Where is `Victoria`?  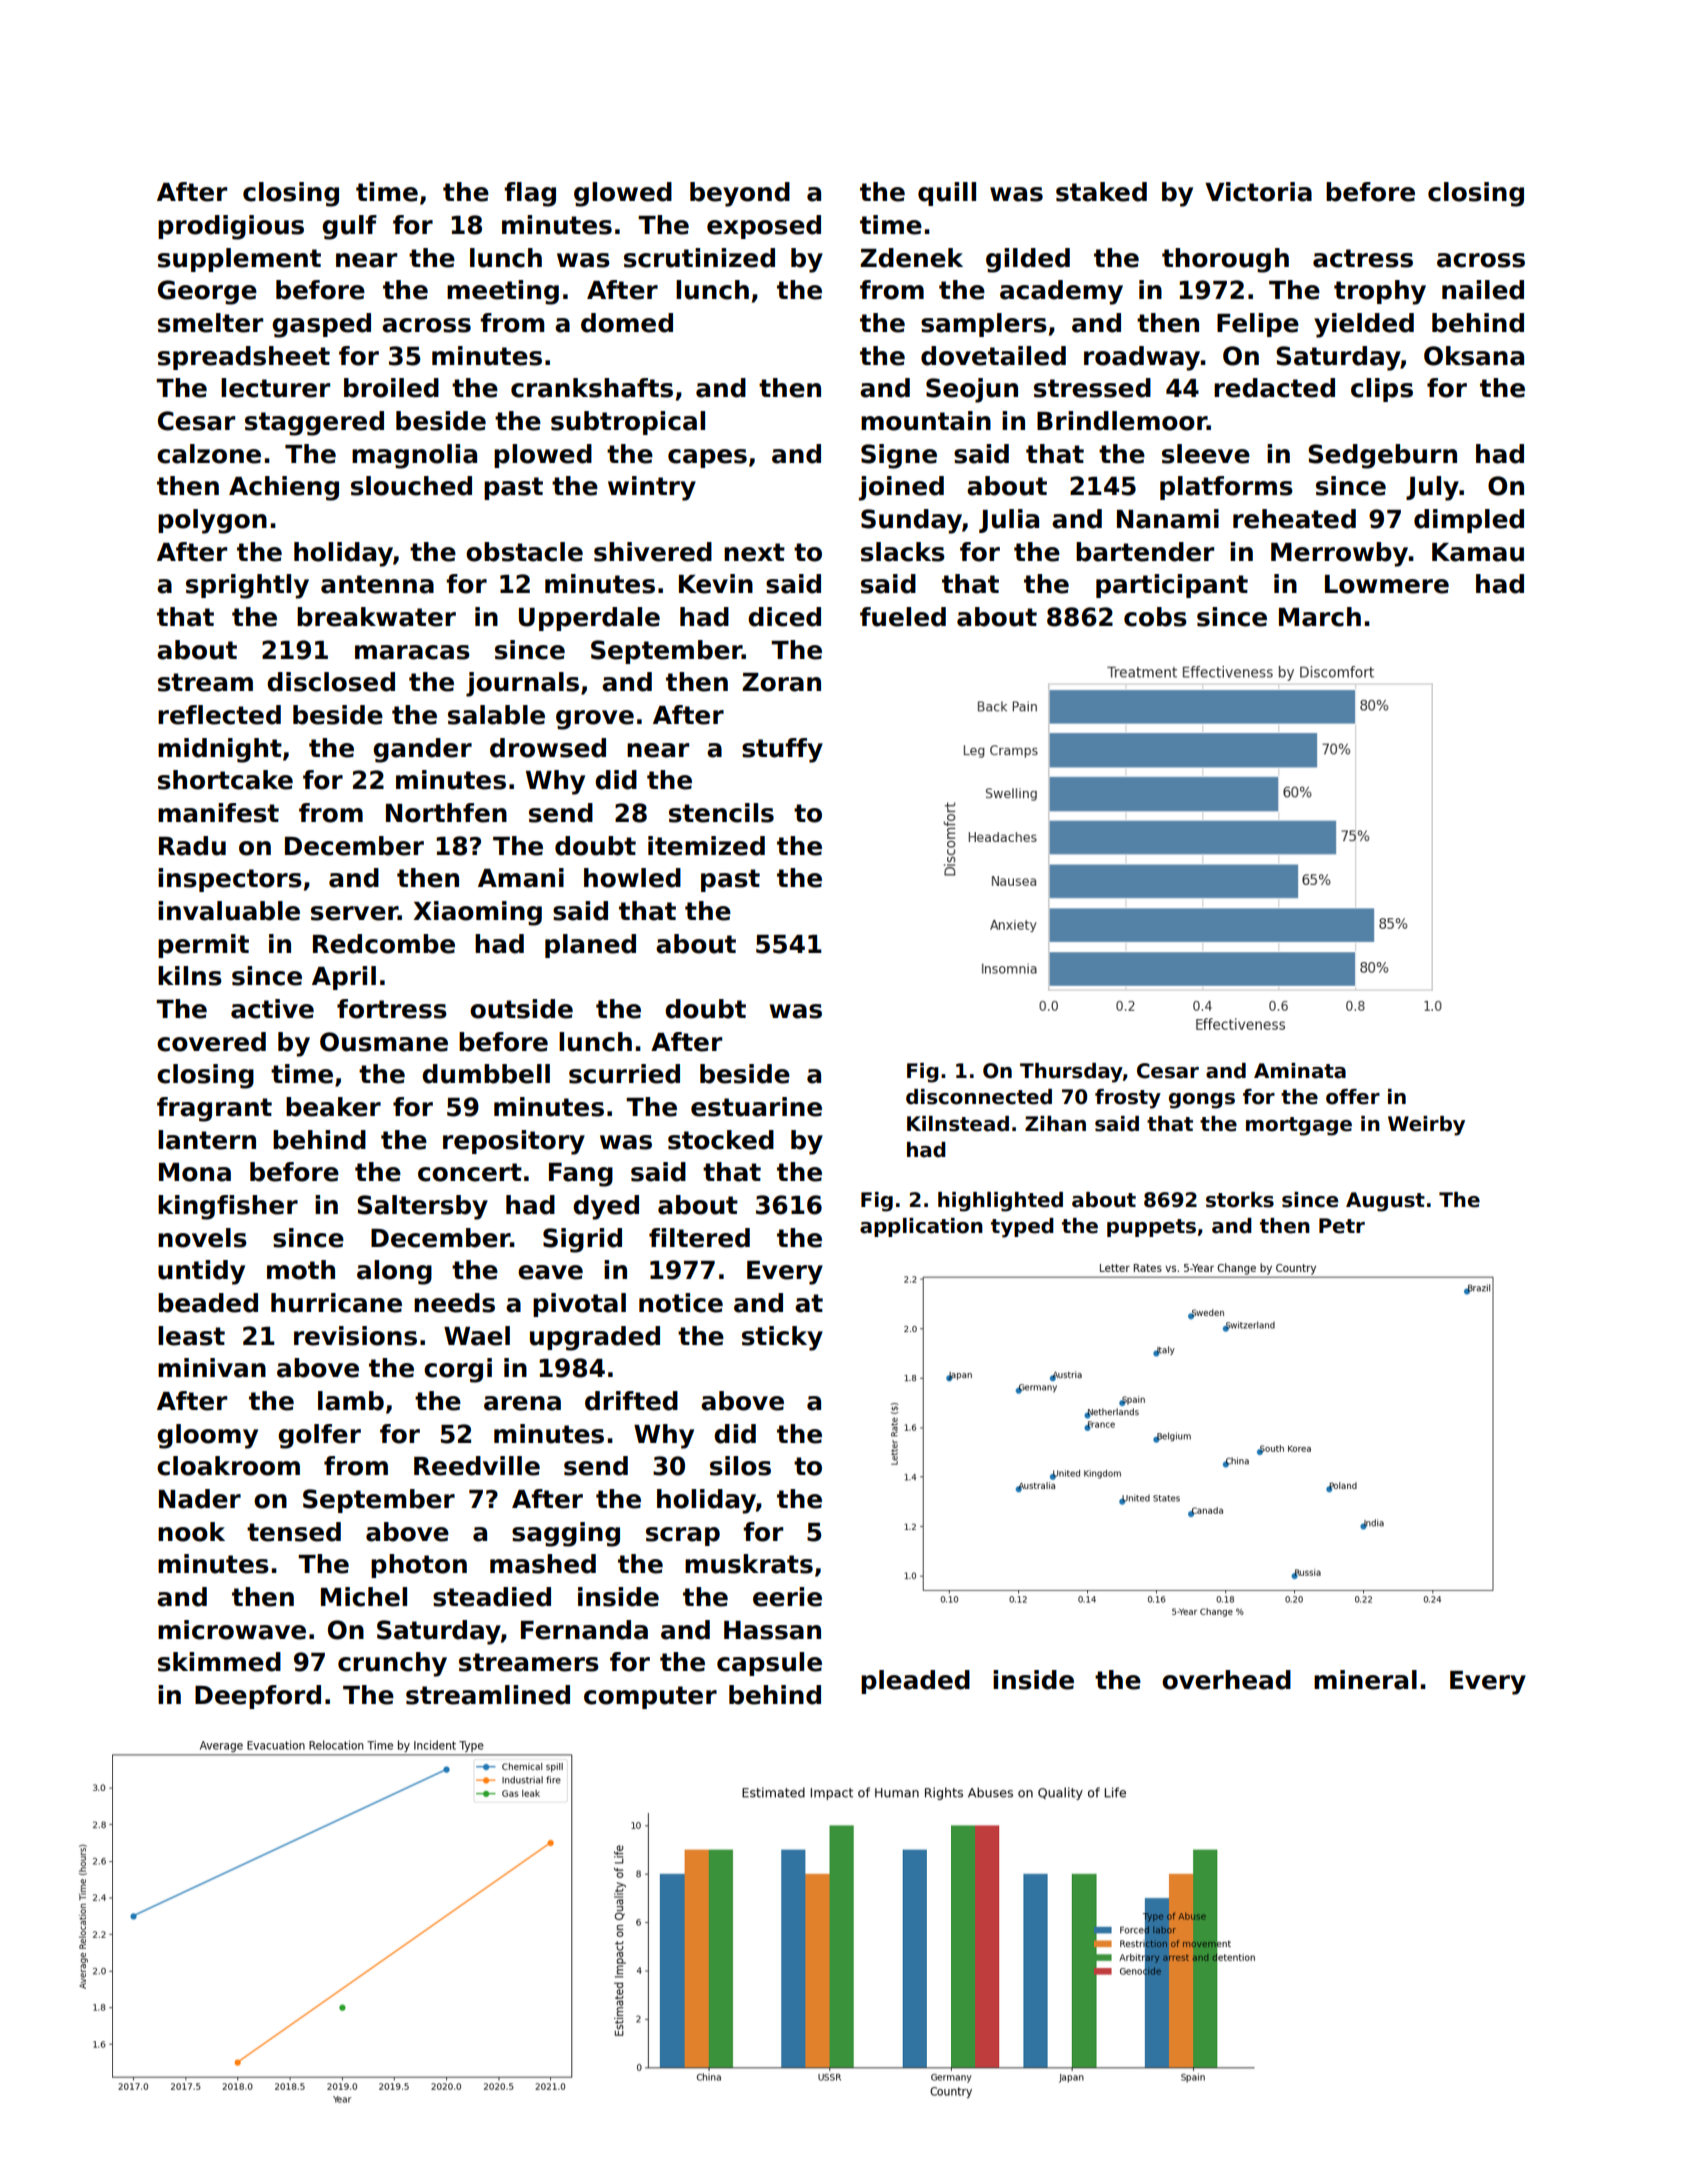 Victoria is located at coordinates (1258, 192).
